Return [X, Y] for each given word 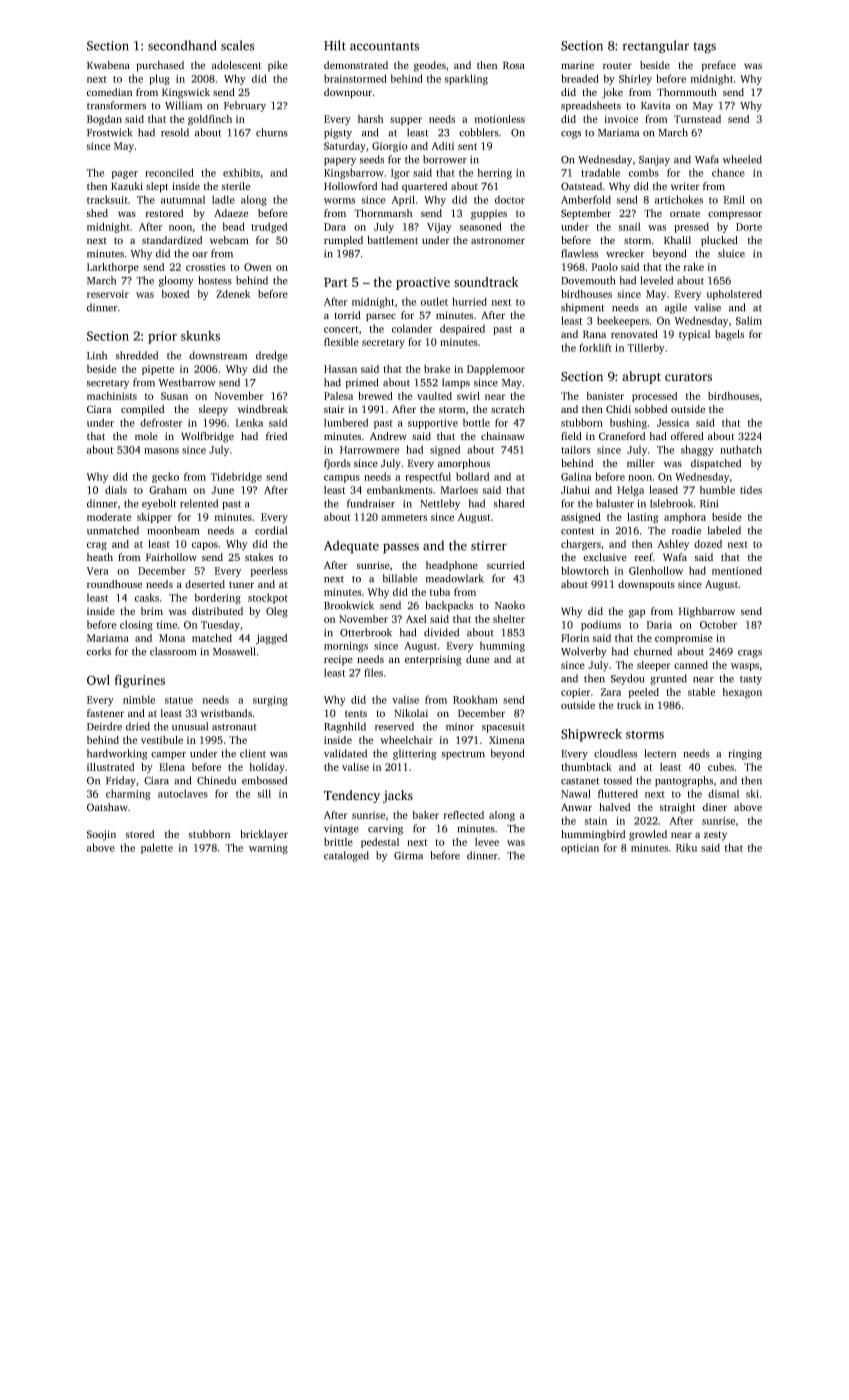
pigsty [338, 133]
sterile [236, 186]
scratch [508, 409]
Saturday [345, 147]
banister [605, 396]
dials [116, 490]
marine [577, 65]
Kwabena [108, 65]
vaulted [434, 396]
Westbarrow [187, 382]
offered [687, 436]
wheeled [742, 159]
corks [99, 651]
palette [157, 848]
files [373, 672]
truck [629, 705]
